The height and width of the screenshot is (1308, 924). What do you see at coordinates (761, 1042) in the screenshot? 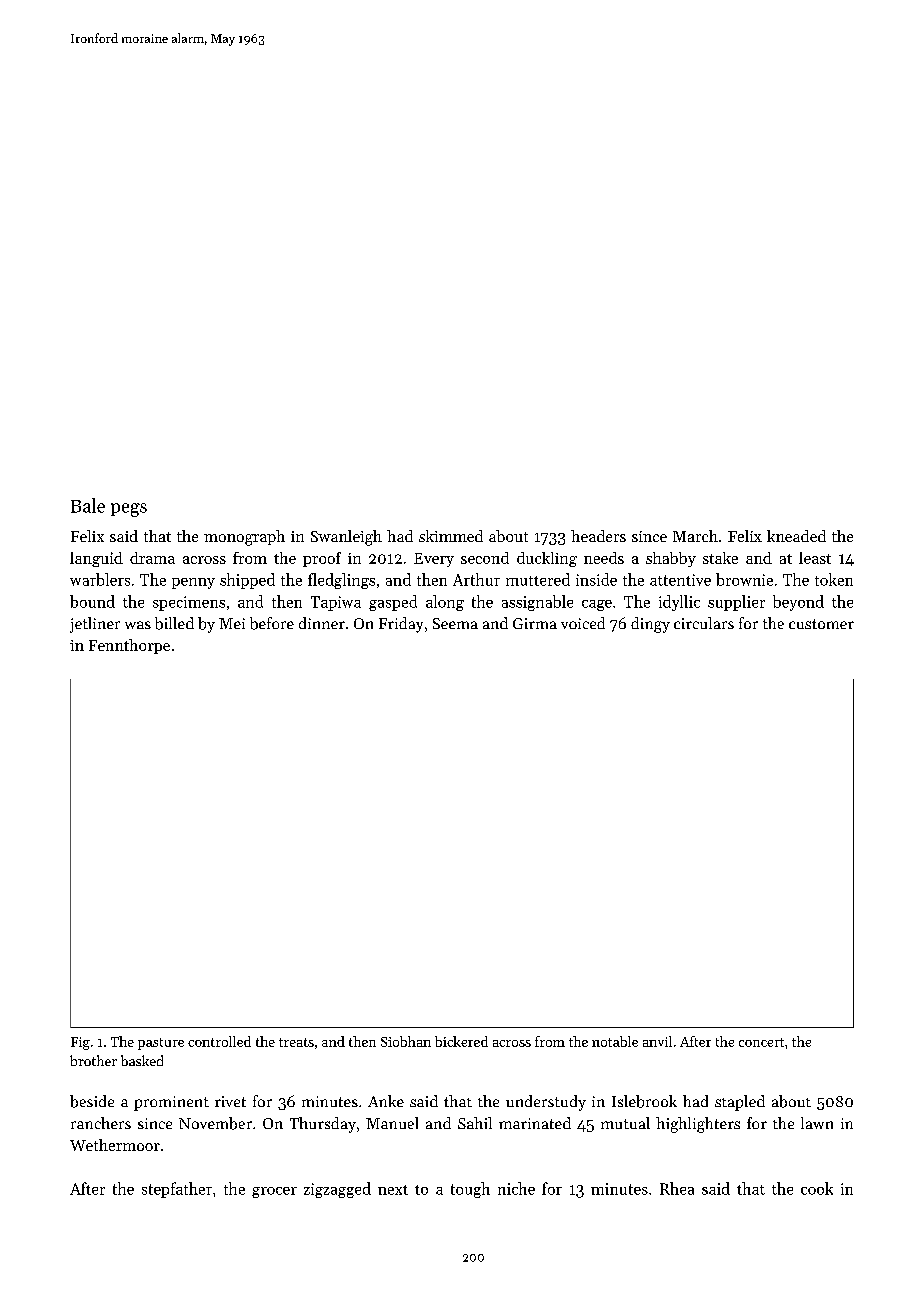
I see `concert` at bounding box center [761, 1042].
